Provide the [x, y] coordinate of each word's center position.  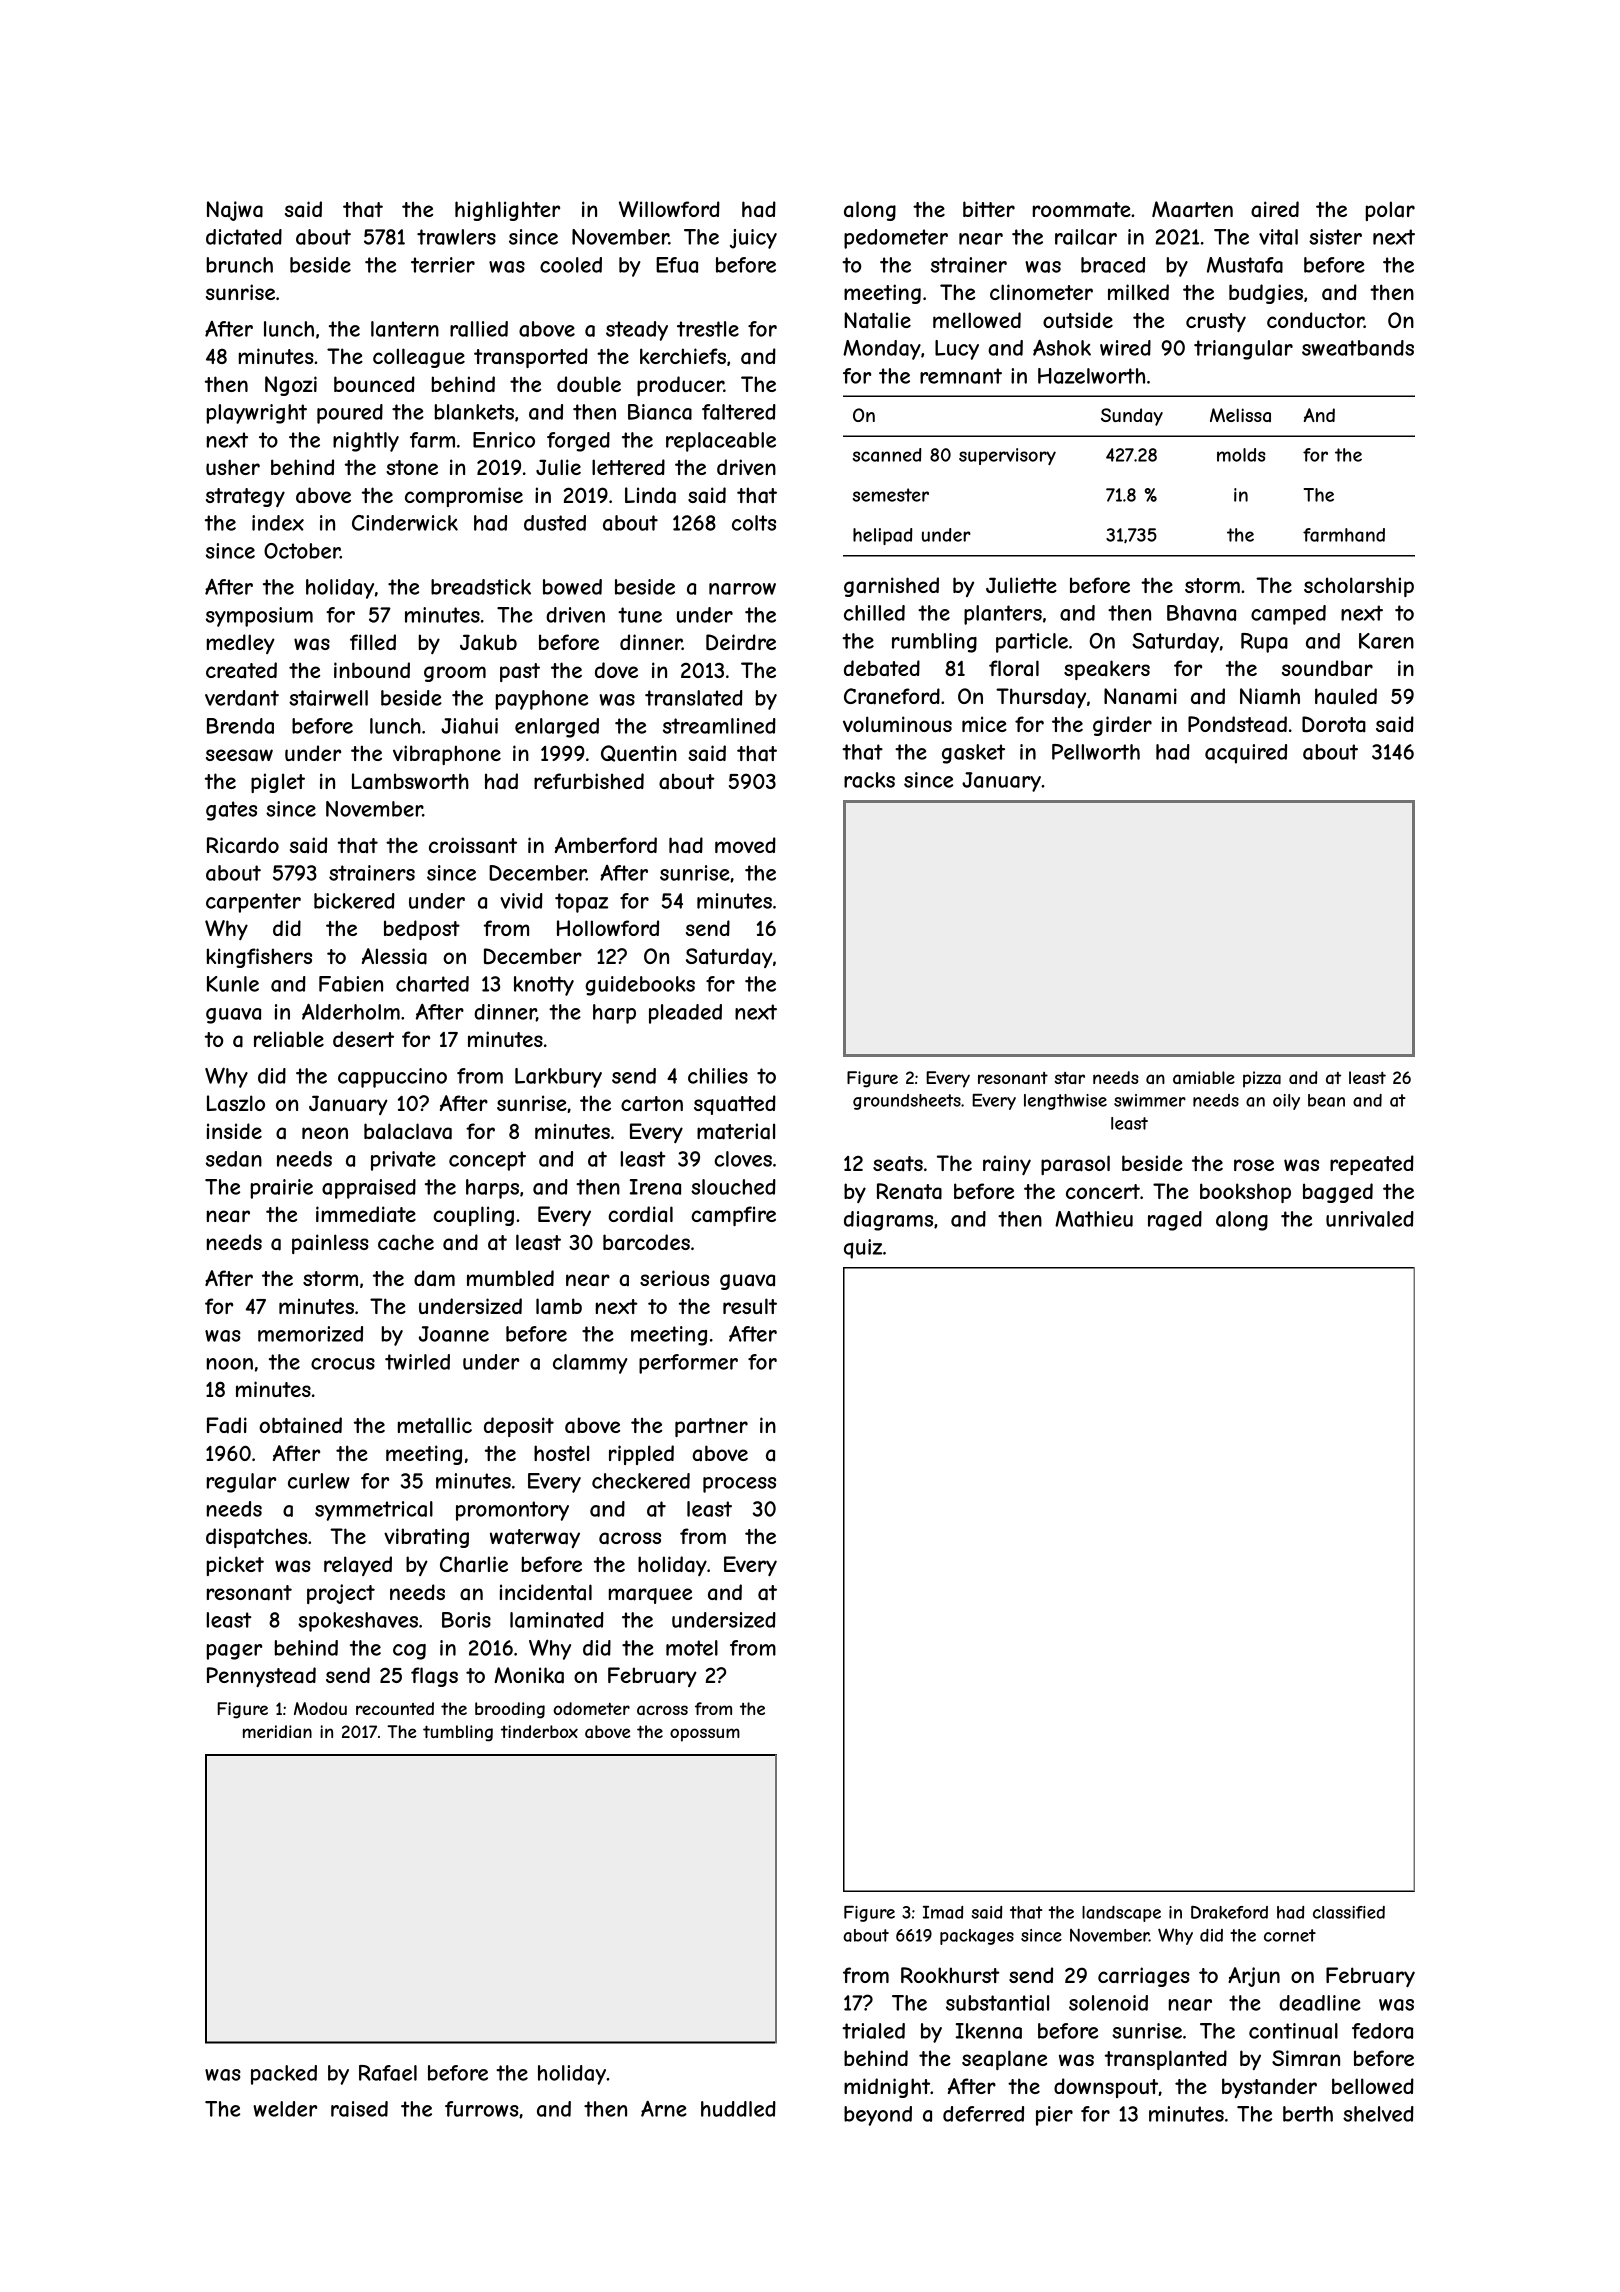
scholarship [1359, 587]
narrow [742, 589]
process [739, 1485]
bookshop [1245, 1193]
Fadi [227, 1425]
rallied [479, 329]
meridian [277, 1731]
